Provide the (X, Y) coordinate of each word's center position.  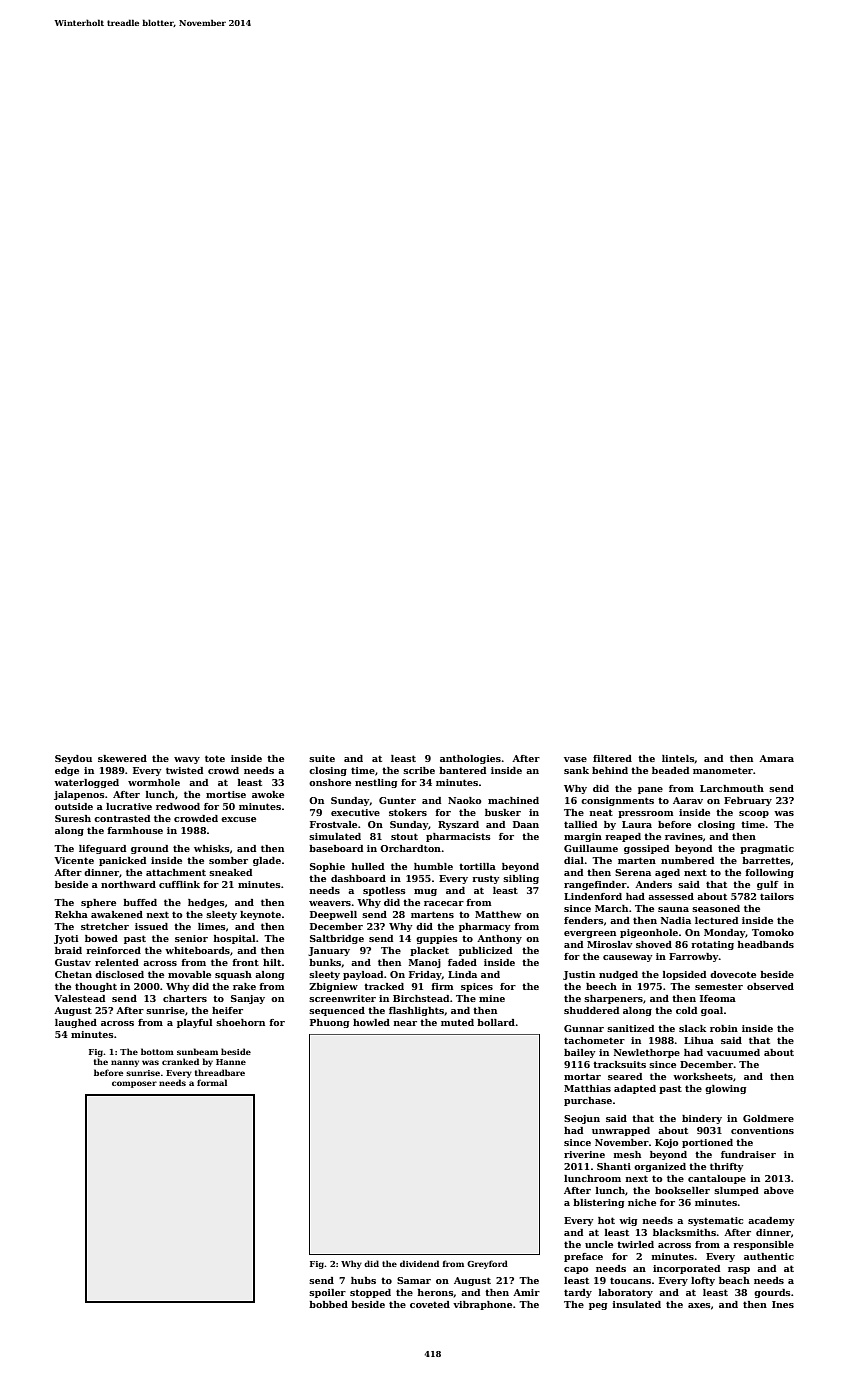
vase (575, 759)
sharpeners (613, 999)
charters (185, 998)
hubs (363, 1280)
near (405, 1023)
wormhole (154, 782)
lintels (678, 758)
